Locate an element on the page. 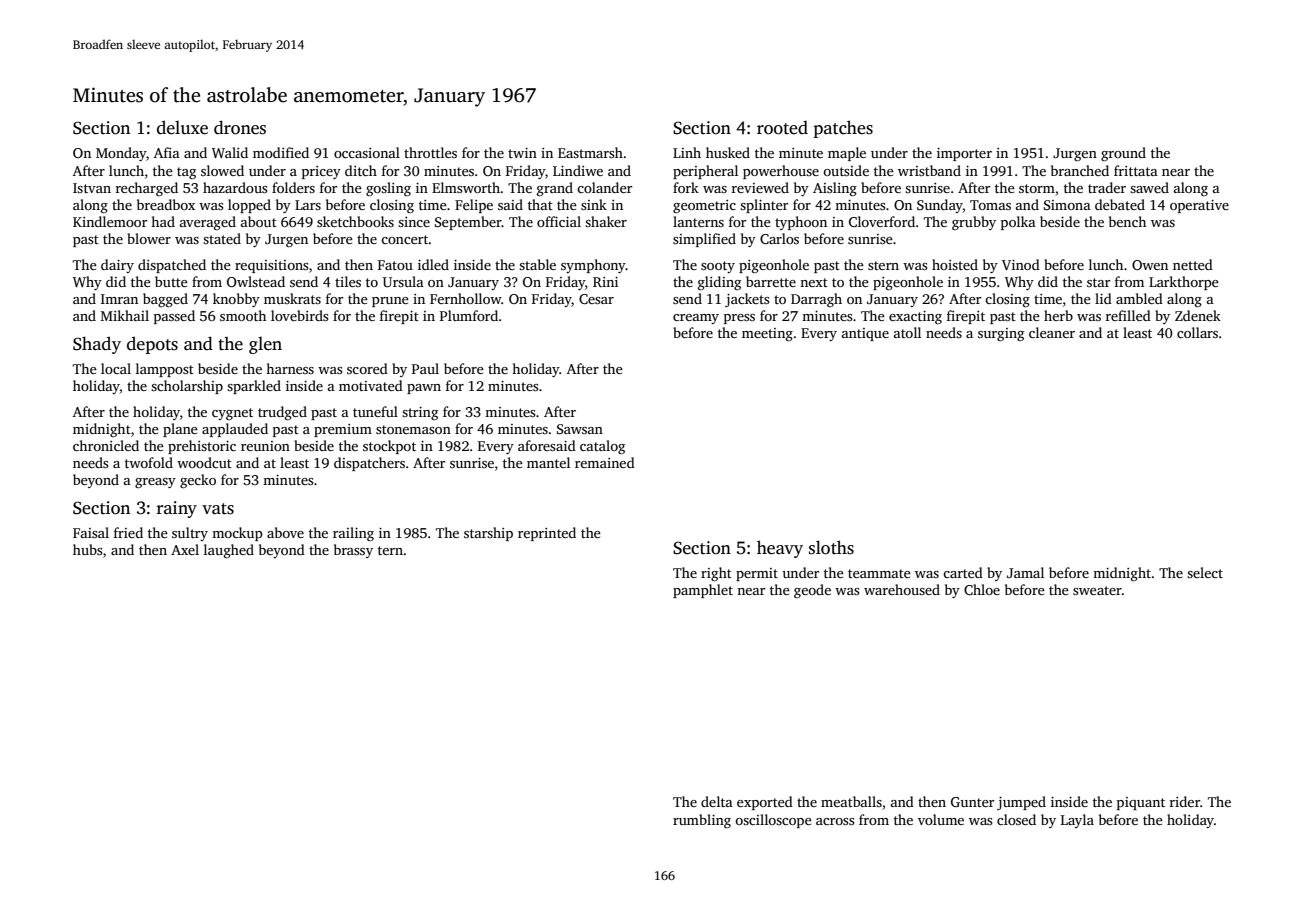  drones is located at coordinates (240, 127).
